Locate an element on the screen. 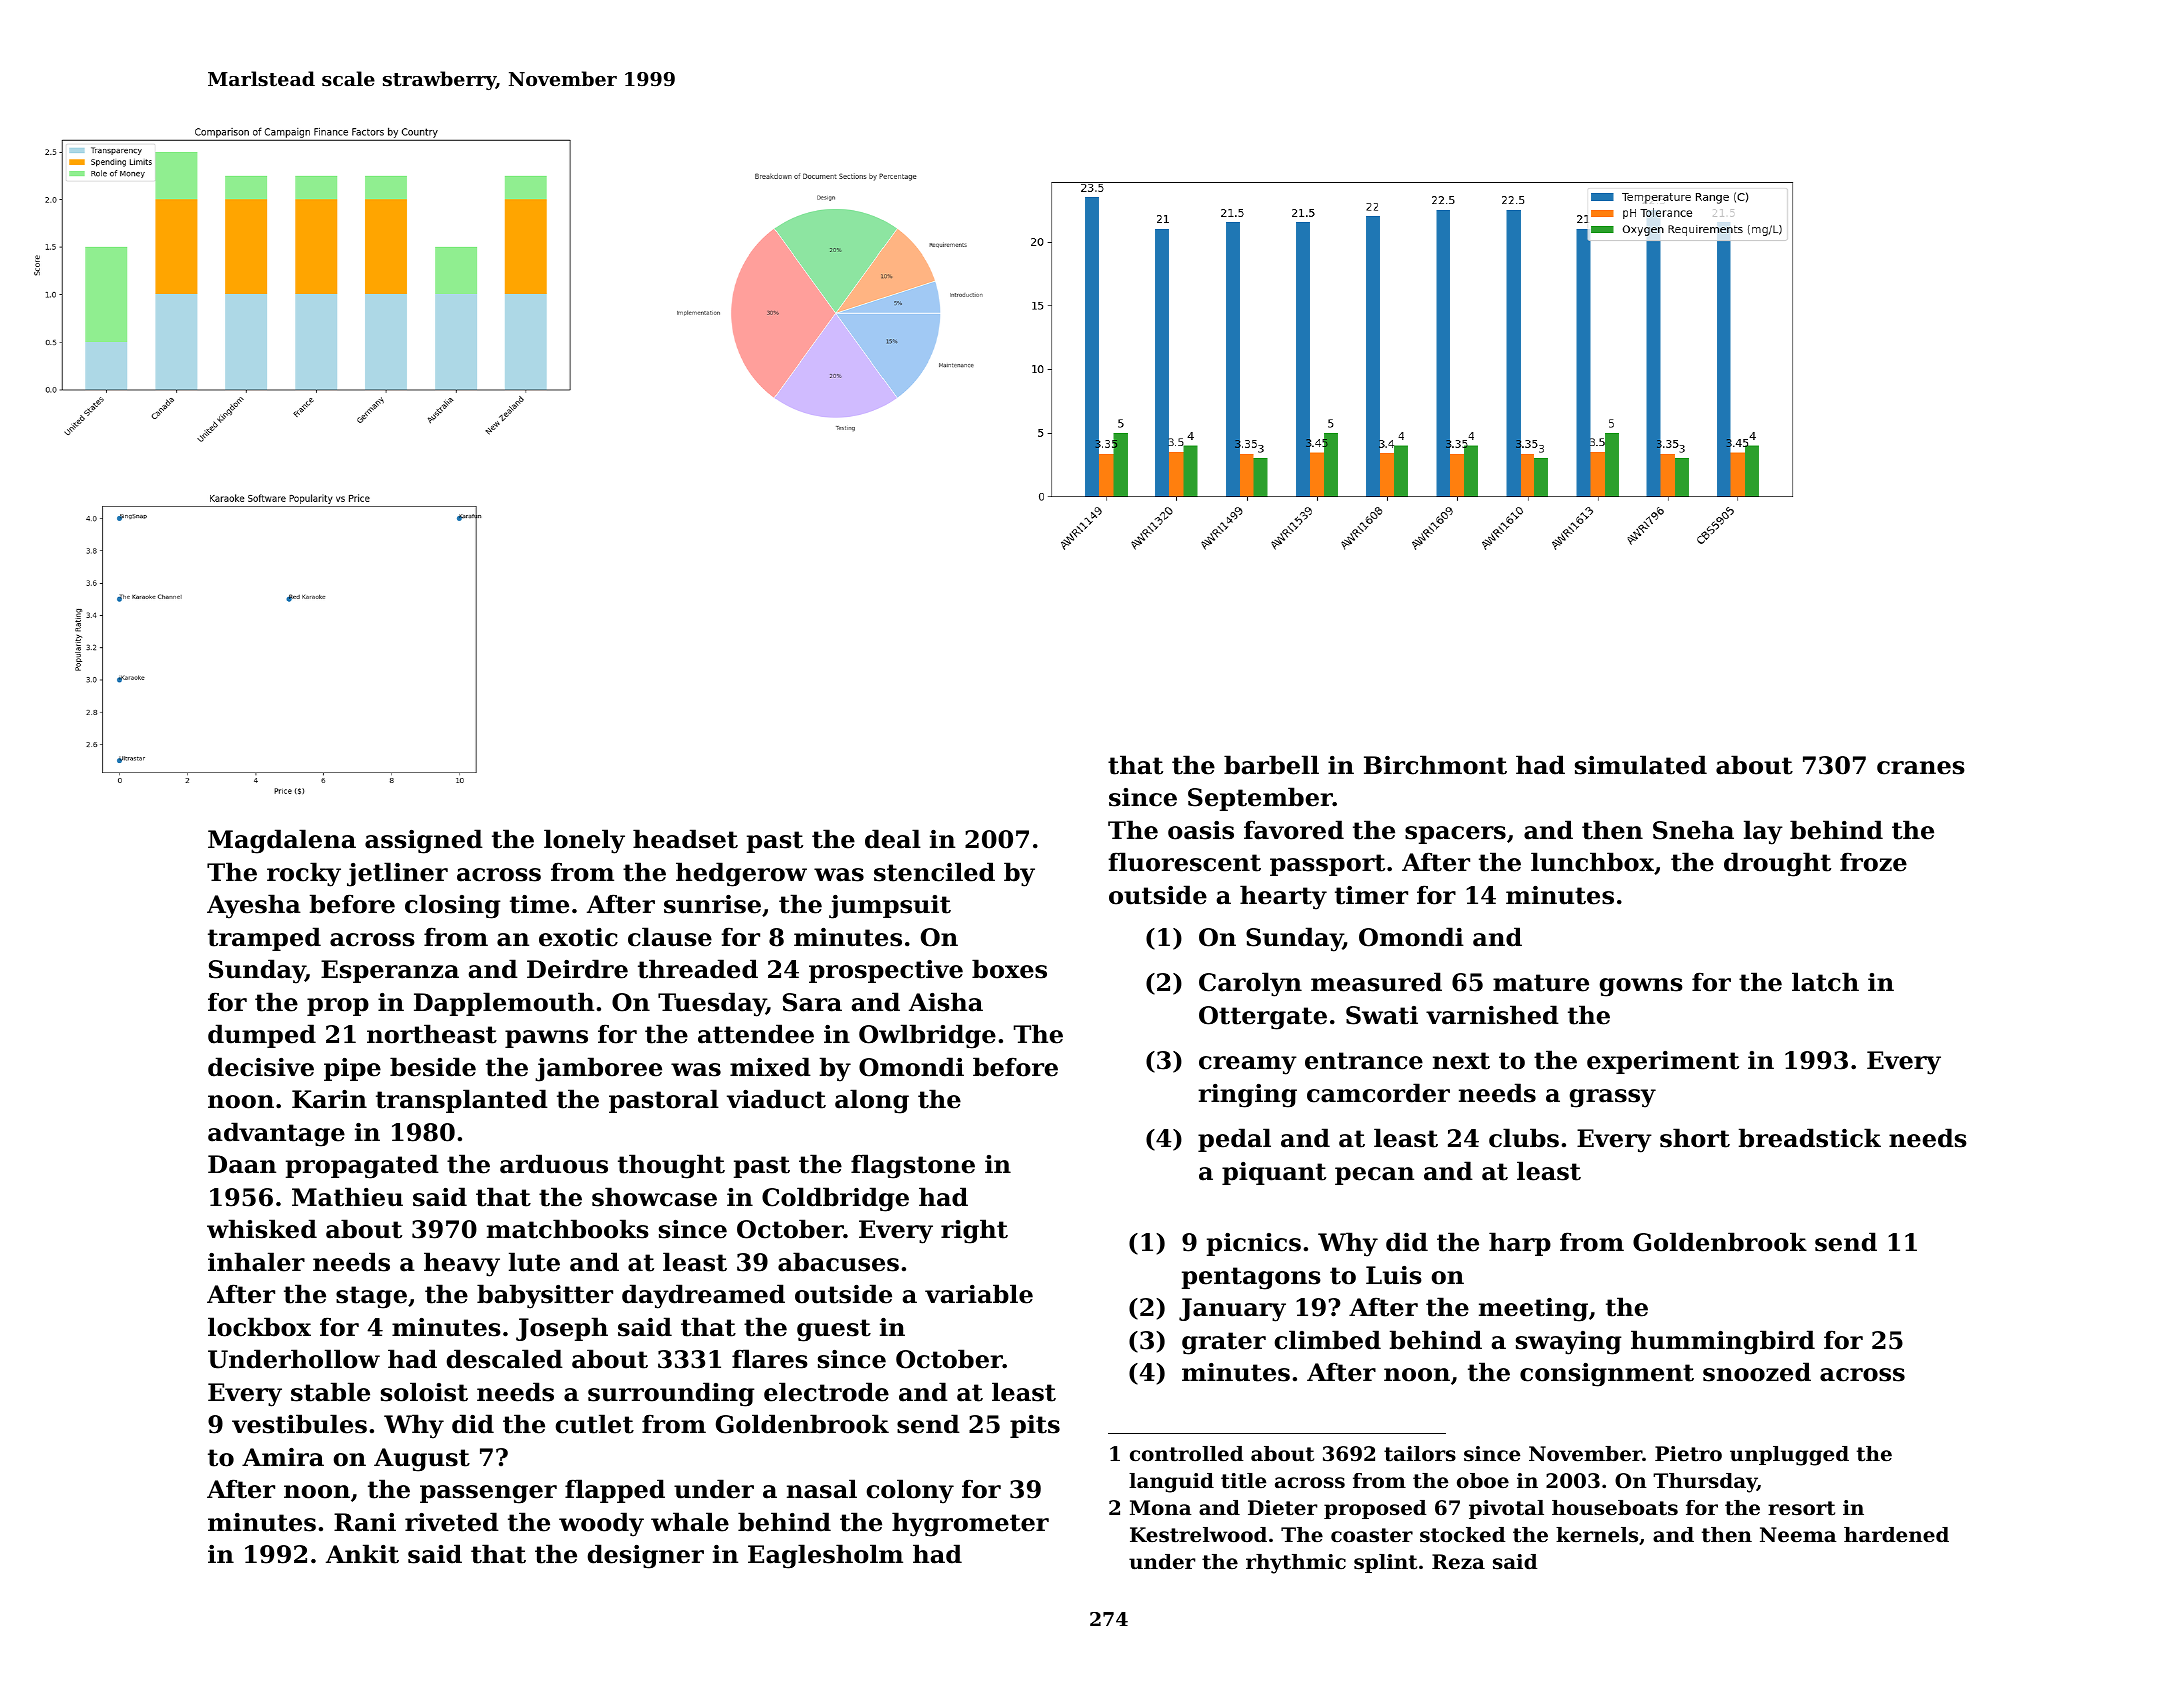 The image size is (2178, 1683). tailors is located at coordinates (1420, 1454).
